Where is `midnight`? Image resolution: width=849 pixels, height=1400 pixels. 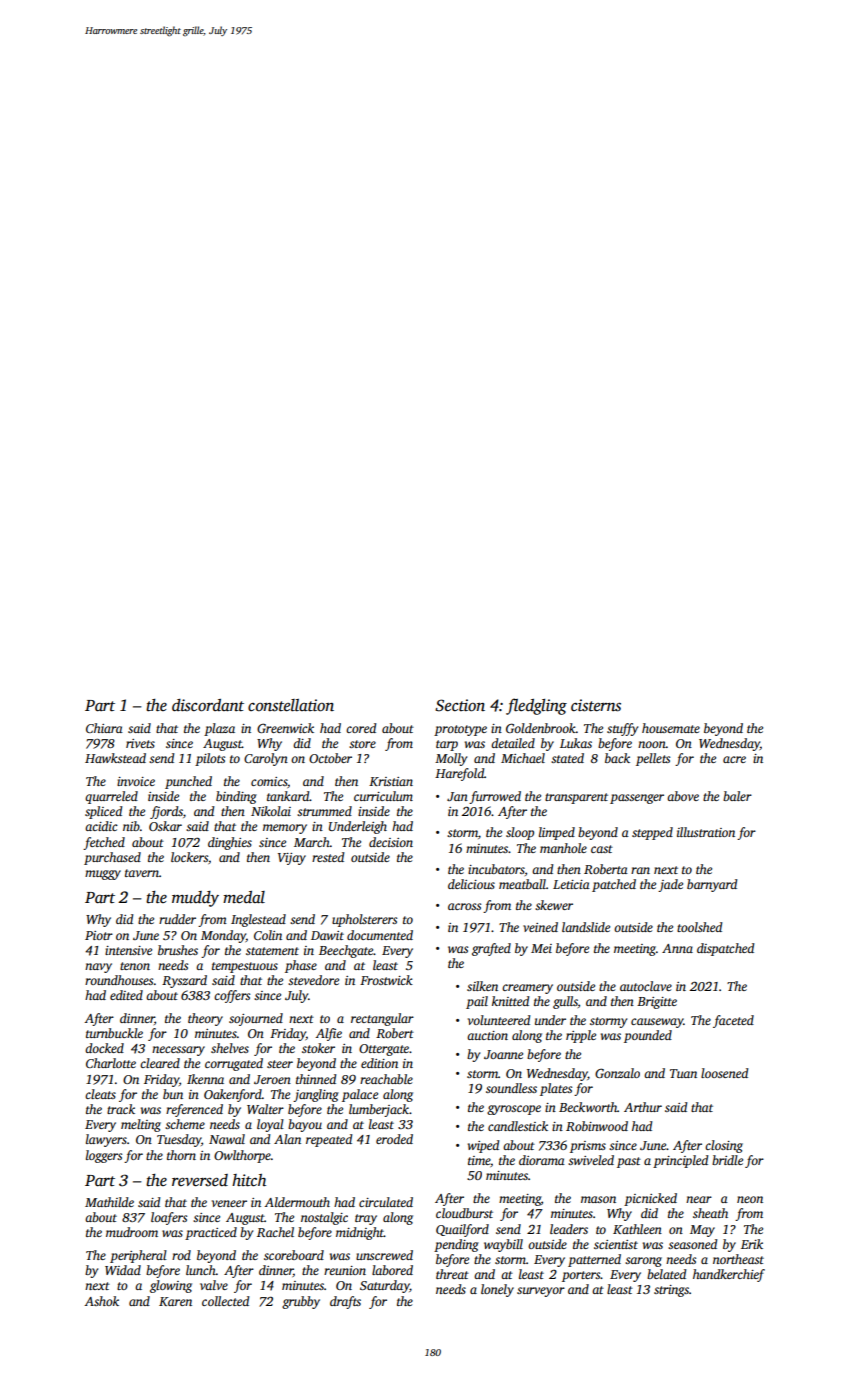 midnight is located at coordinates (360, 1233).
